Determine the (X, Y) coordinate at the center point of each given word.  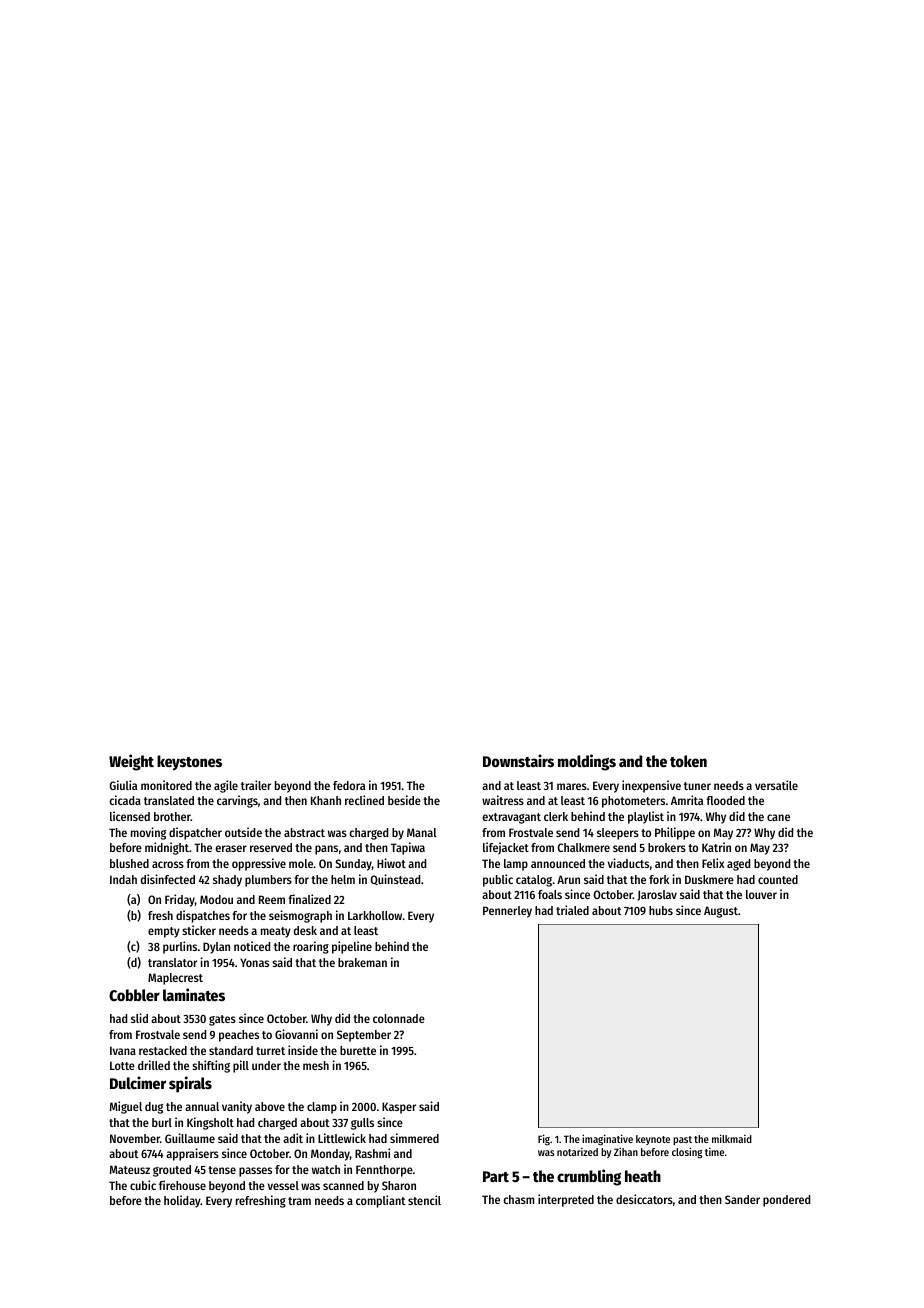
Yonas (254, 962)
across (168, 864)
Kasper (399, 1108)
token (688, 761)
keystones (189, 763)
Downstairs (518, 760)
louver (761, 894)
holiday (182, 1201)
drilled (154, 1065)
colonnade (399, 1018)
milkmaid (732, 1138)
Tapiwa (408, 848)
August (721, 912)
